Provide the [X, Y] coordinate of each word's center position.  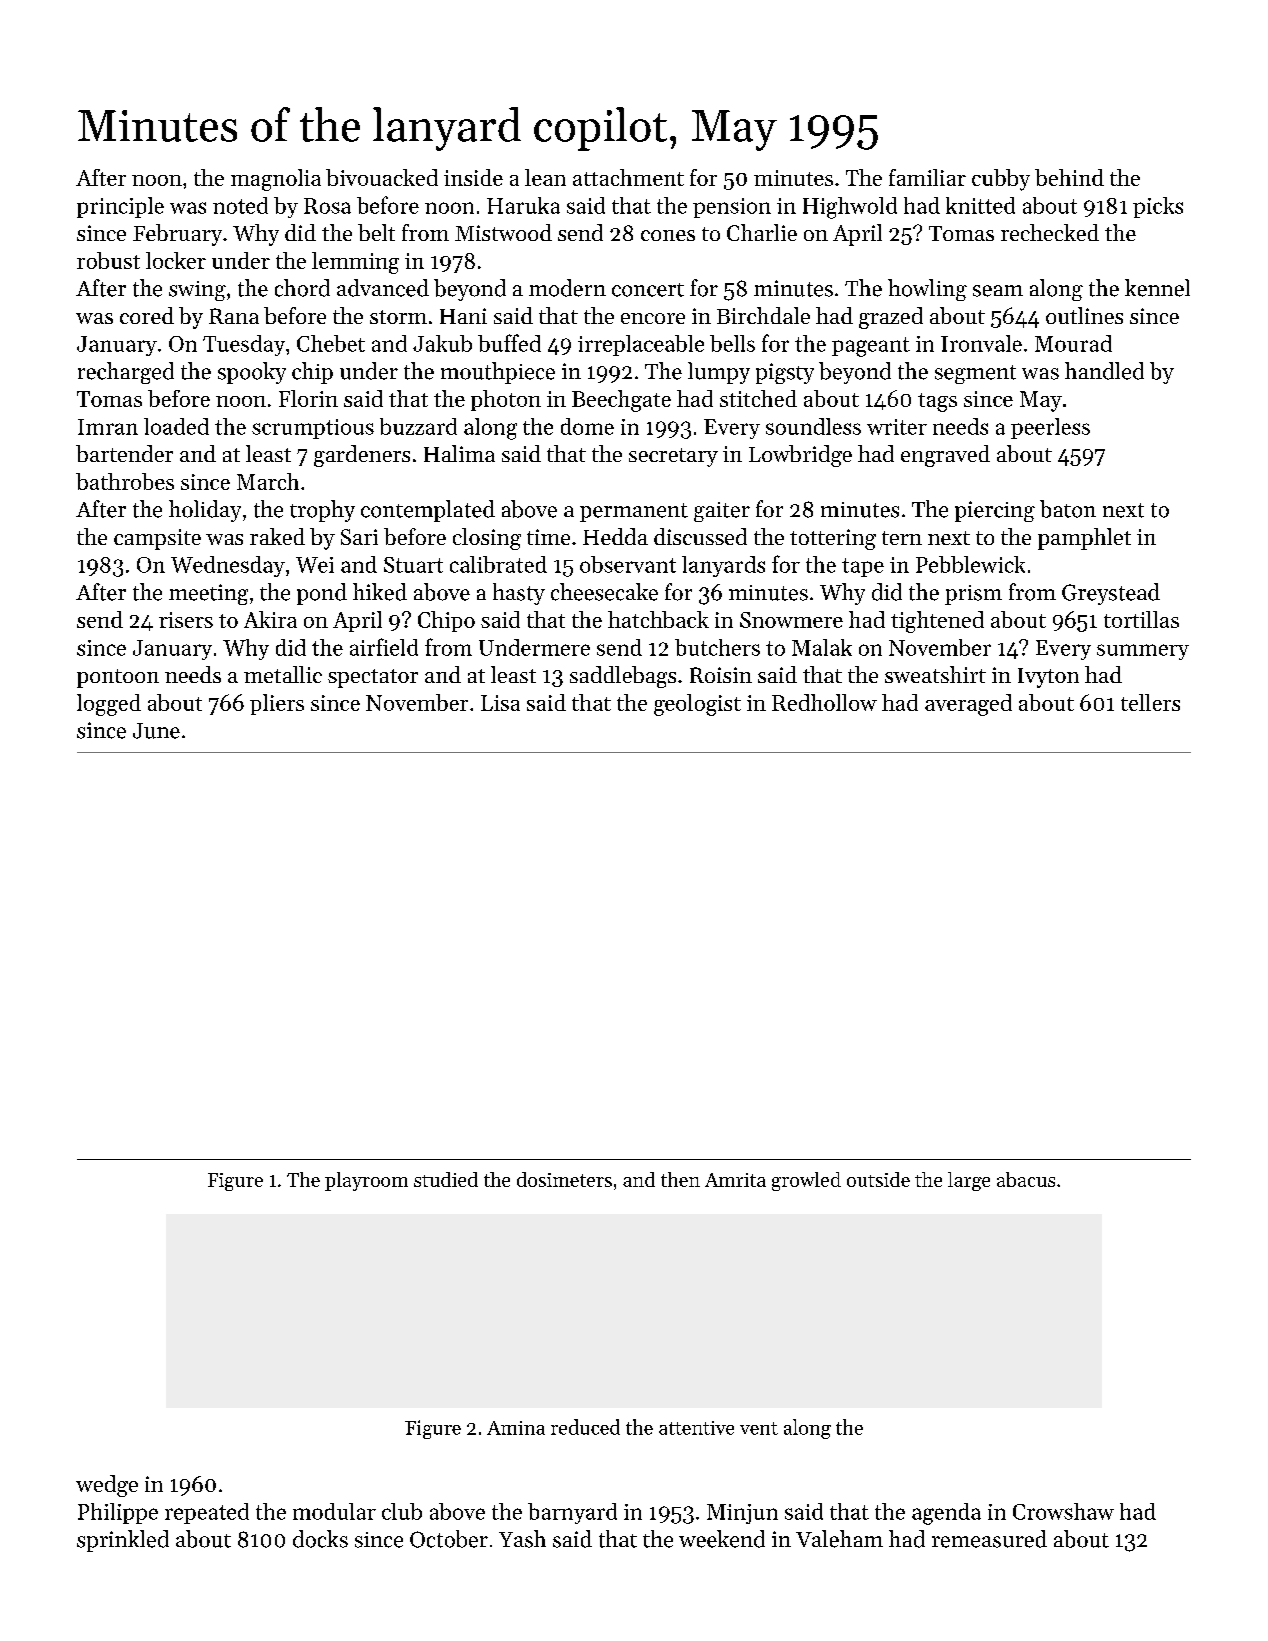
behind [1069, 177]
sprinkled [123, 1541]
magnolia [276, 180]
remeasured [989, 1539]
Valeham [839, 1539]
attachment [628, 177]
